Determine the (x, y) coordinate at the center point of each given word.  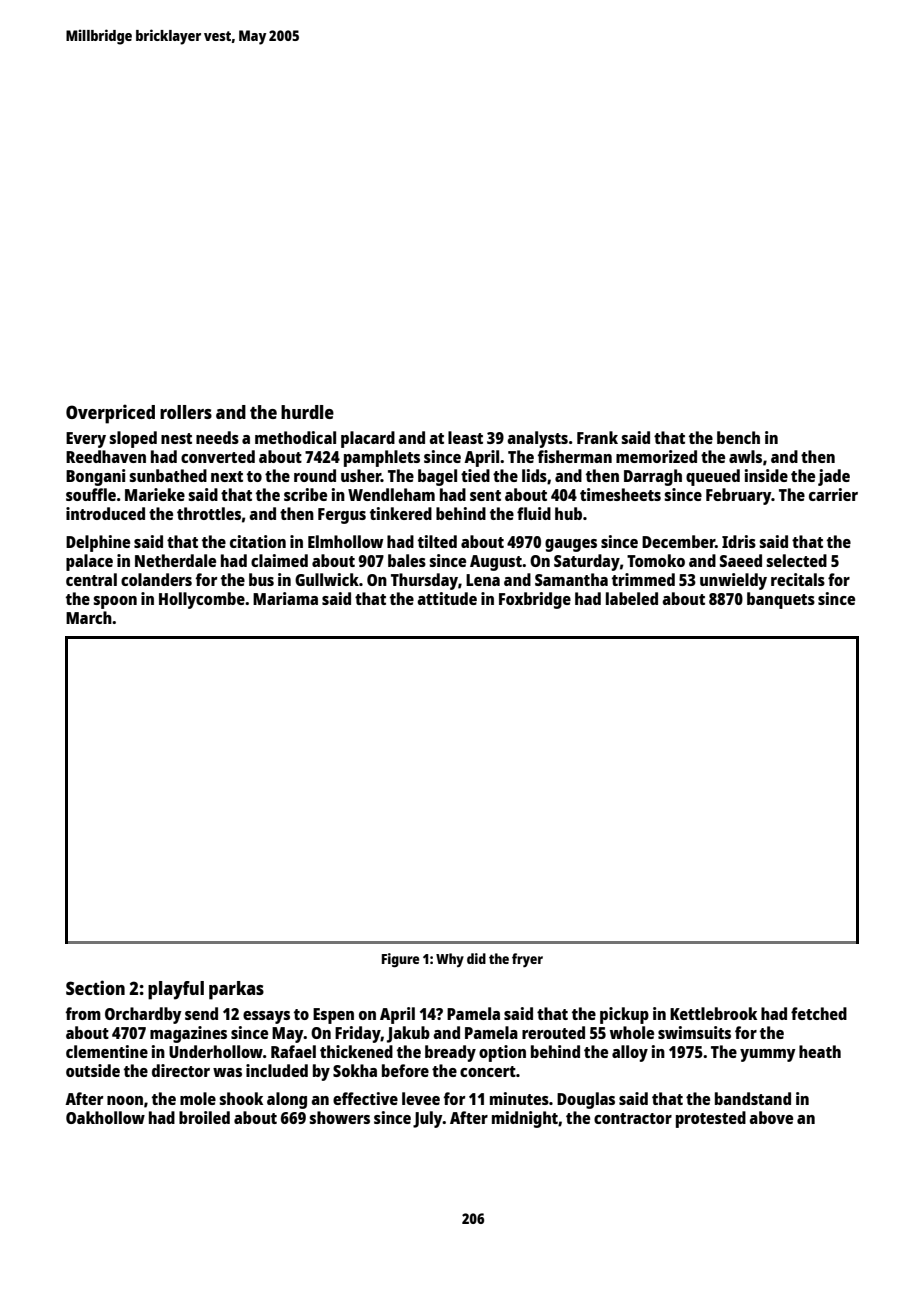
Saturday (587, 562)
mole (198, 1098)
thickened (356, 1051)
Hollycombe (202, 600)
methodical (295, 437)
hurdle (307, 412)
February (739, 496)
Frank (597, 437)
